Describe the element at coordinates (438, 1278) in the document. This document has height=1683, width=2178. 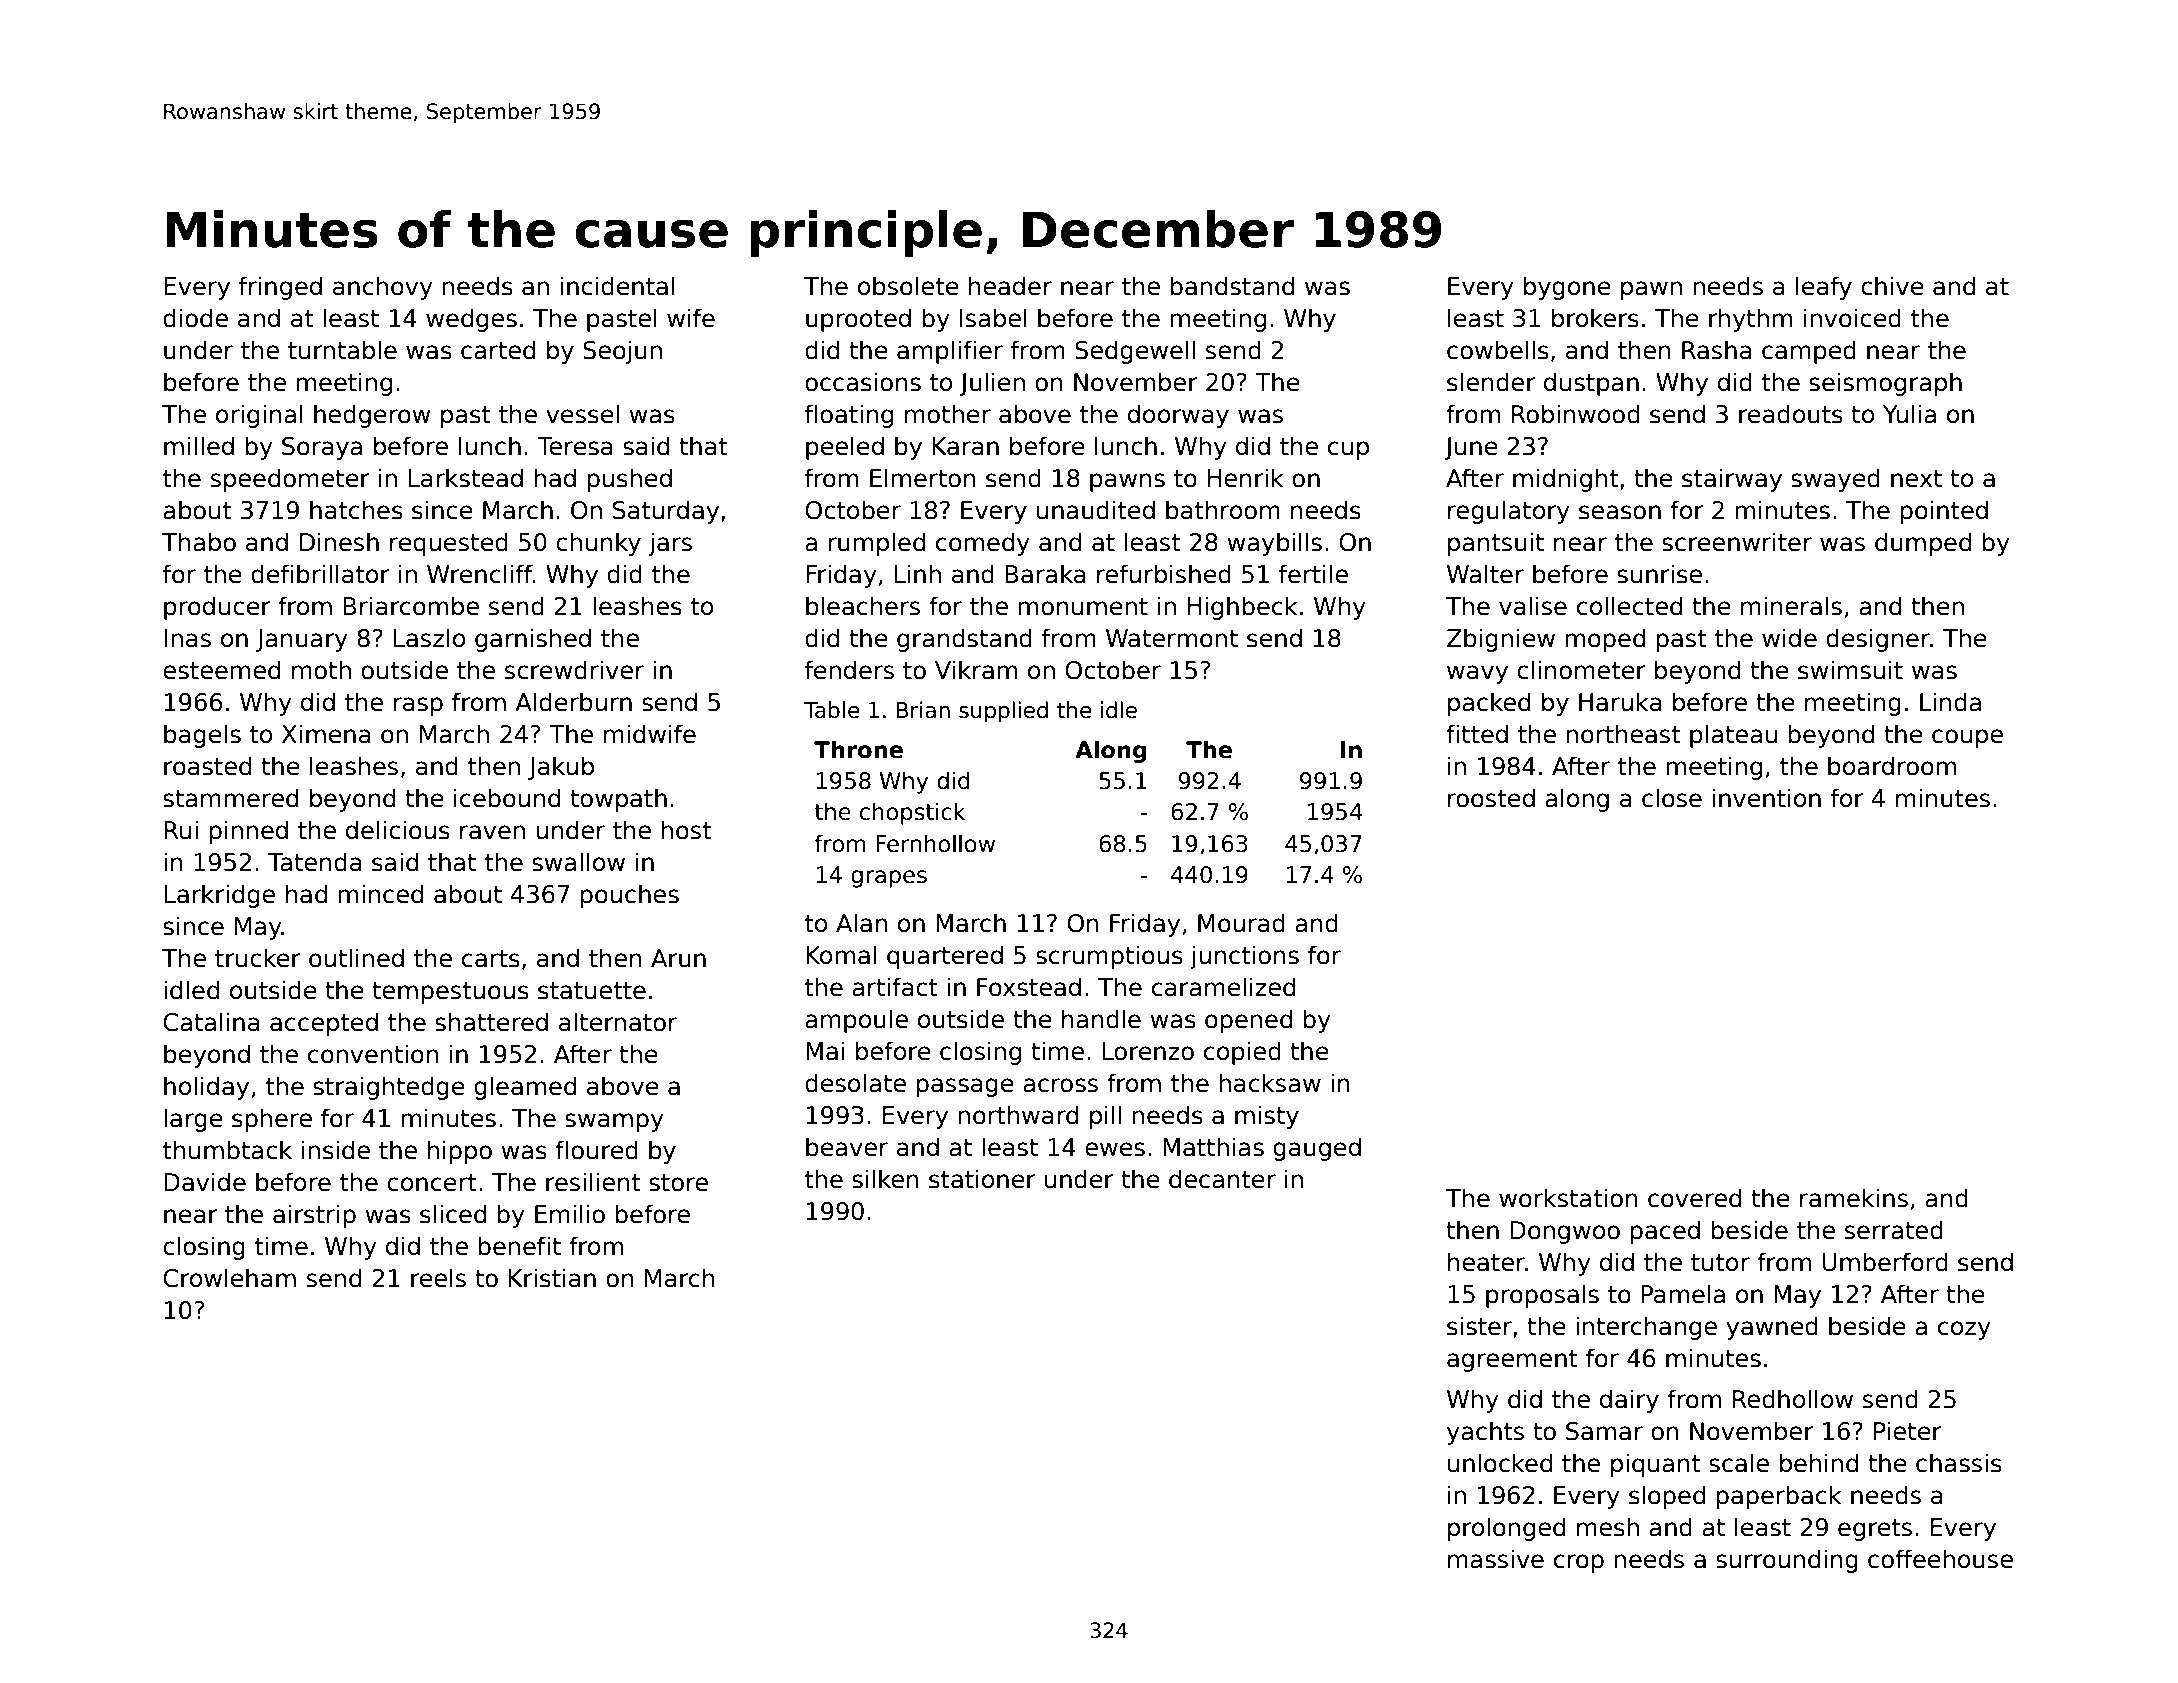
I see `reels` at that location.
